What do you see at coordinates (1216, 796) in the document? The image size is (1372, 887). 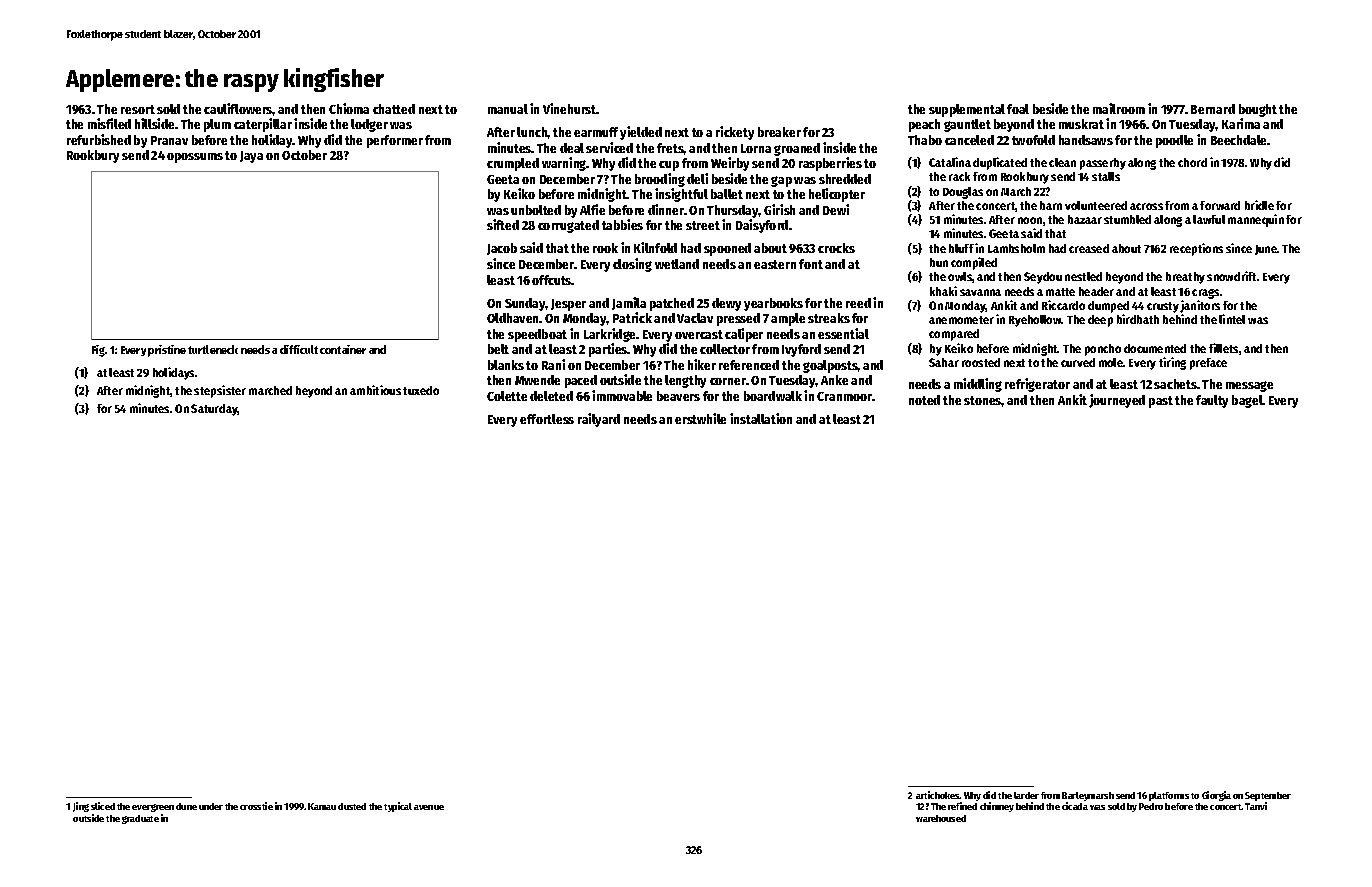 I see `Giorgia` at bounding box center [1216, 796].
